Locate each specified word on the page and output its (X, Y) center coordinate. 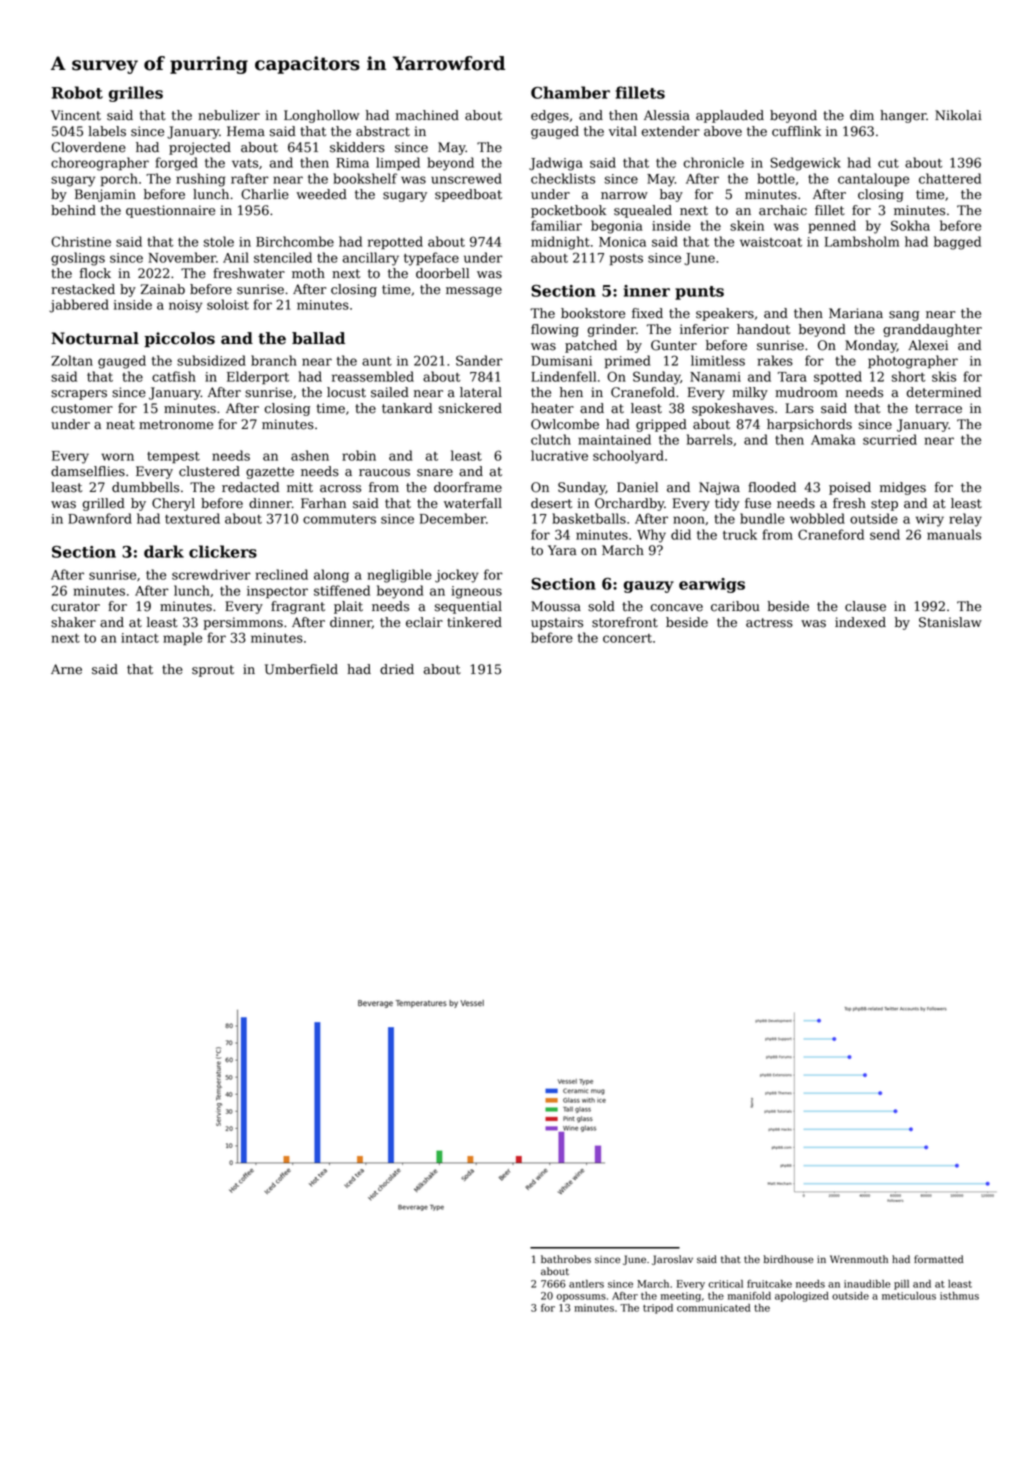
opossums (581, 1298)
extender (671, 131)
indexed (860, 622)
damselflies (88, 471)
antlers (586, 1284)
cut (888, 163)
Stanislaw (950, 622)
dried (397, 669)
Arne (66, 669)
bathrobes (566, 1259)
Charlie (265, 194)
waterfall (473, 503)
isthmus (959, 1296)
